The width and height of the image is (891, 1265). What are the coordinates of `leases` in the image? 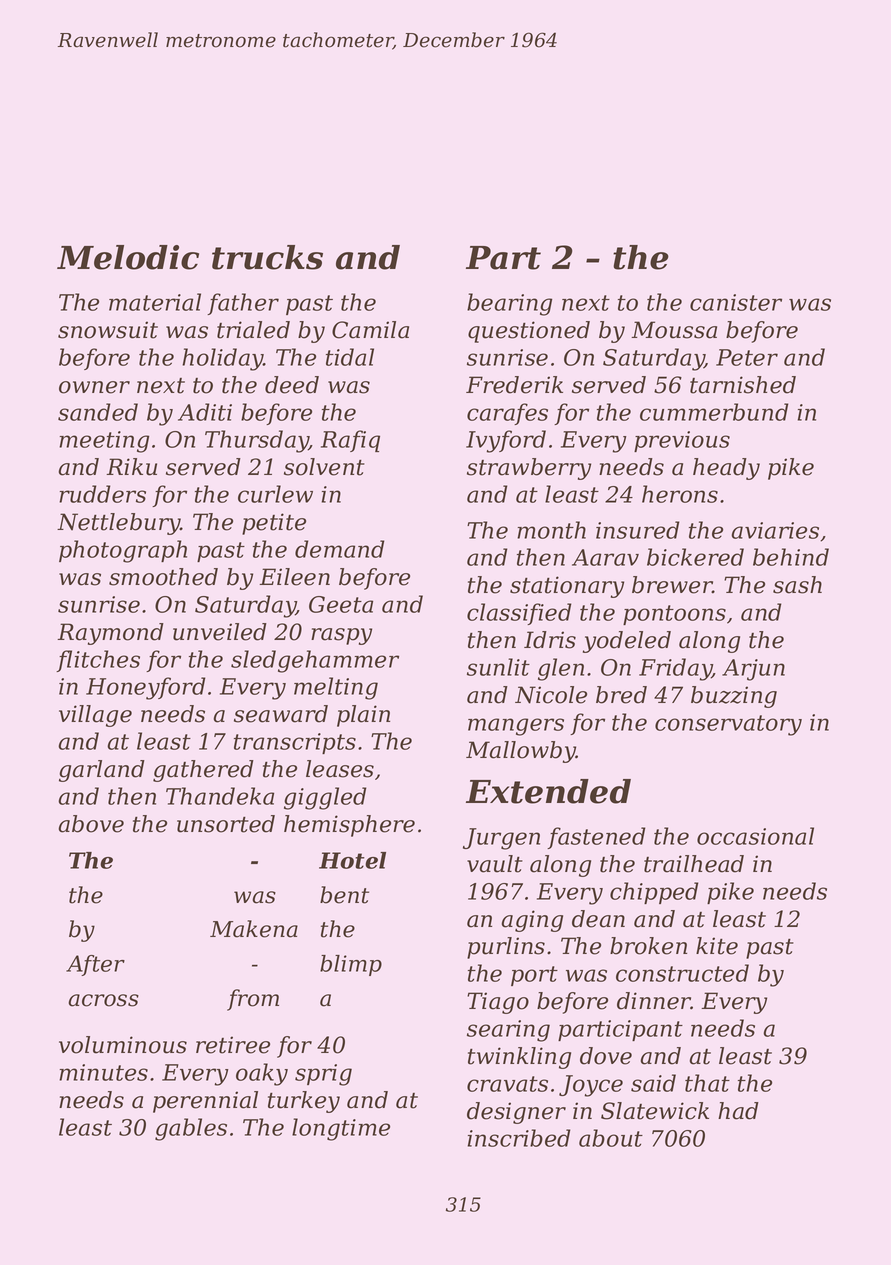 It's located at (340, 769).
